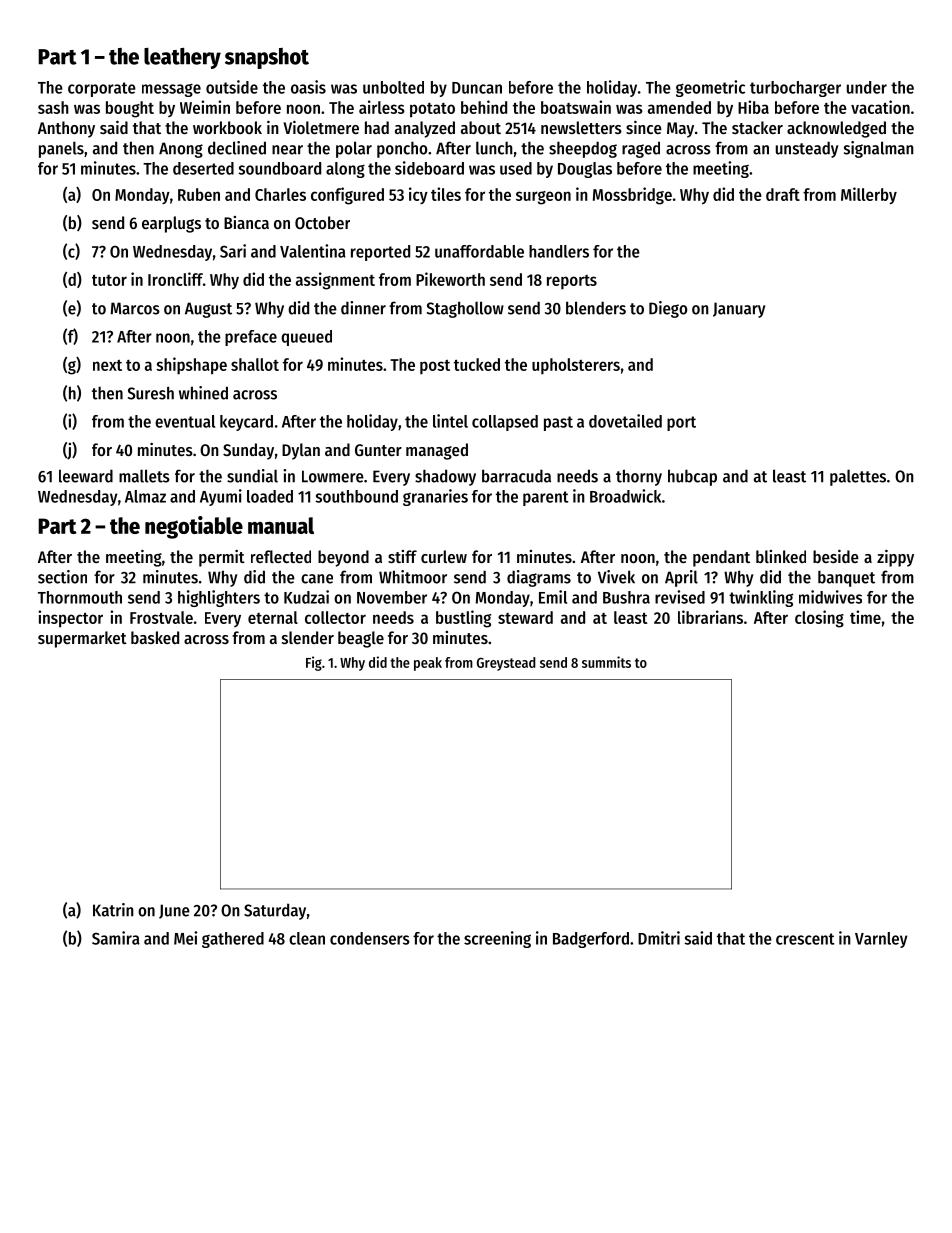  Describe the element at coordinates (275, 911) in the page. I see `Saturday` at that location.
